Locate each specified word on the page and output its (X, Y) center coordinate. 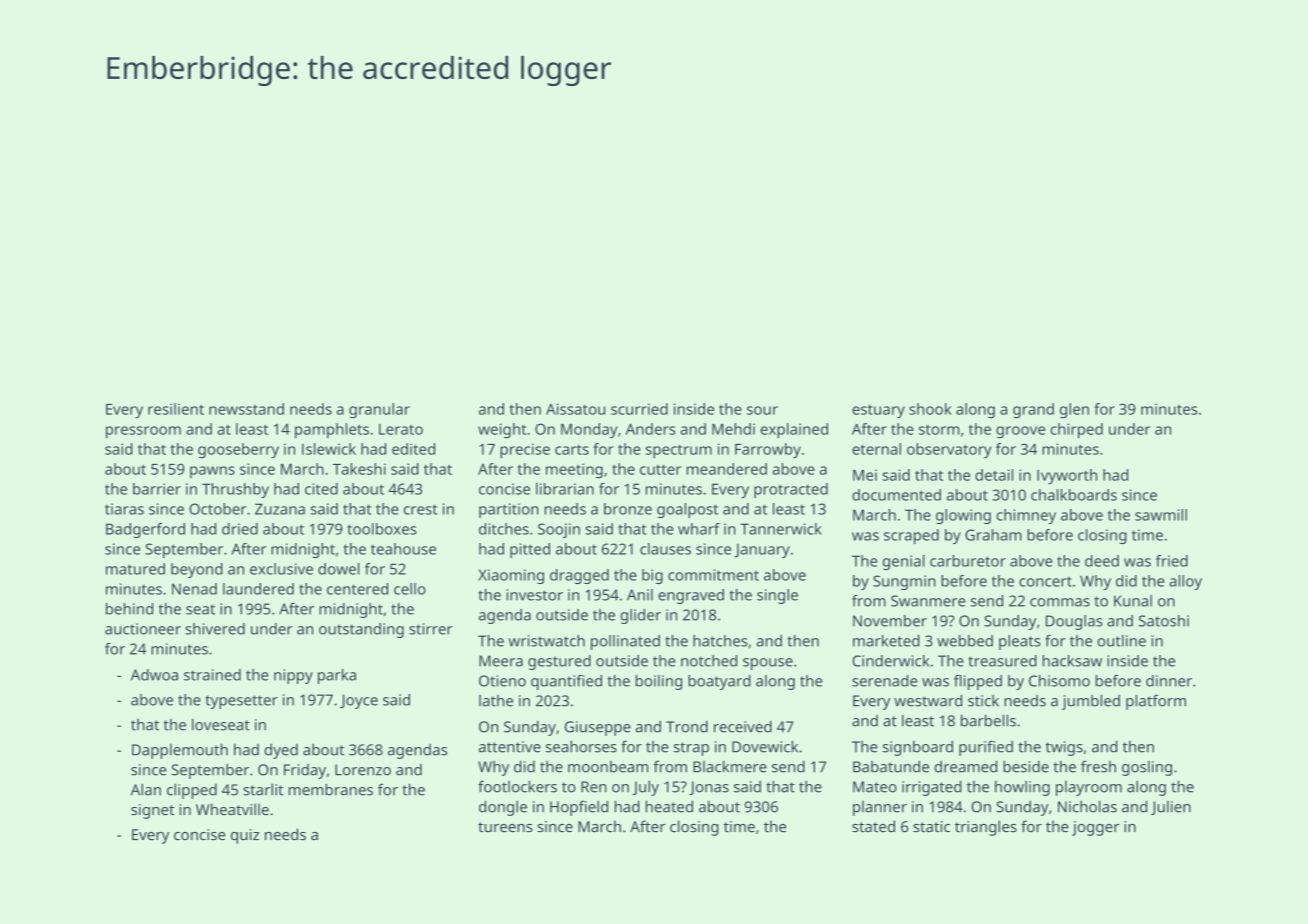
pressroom (143, 432)
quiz (245, 836)
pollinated (625, 642)
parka (337, 676)
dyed (281, 751)
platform (1156, 702)
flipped (978, 682)
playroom (1089, 788)
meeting (574, 470)
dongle (503, 808)
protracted (791, 490)
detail (994, 475)
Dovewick (765, 747)
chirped (1076, 431)
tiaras (124, 509)
